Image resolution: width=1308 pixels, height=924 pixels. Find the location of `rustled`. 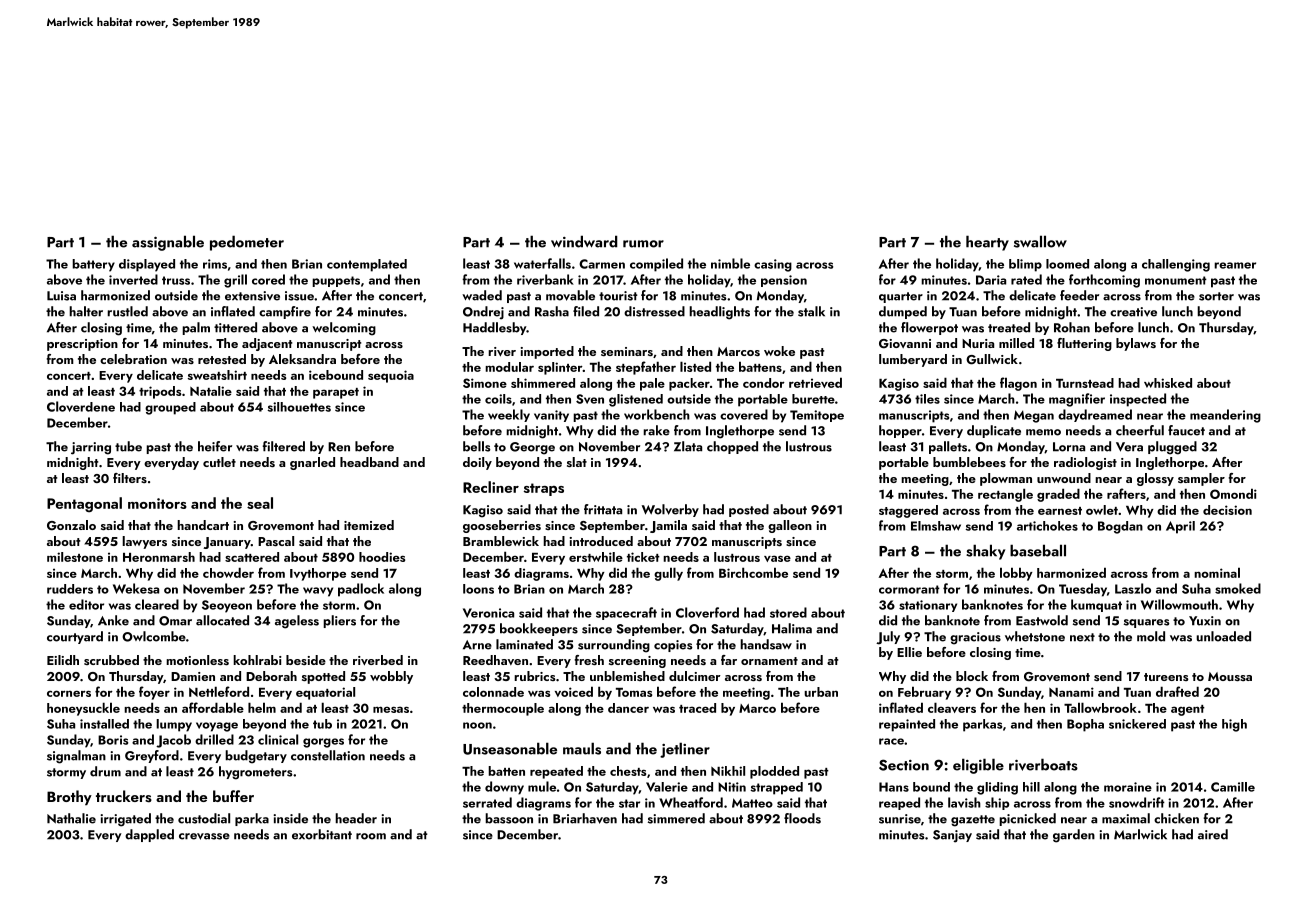

rustled is located at coordinates (127, 311).
